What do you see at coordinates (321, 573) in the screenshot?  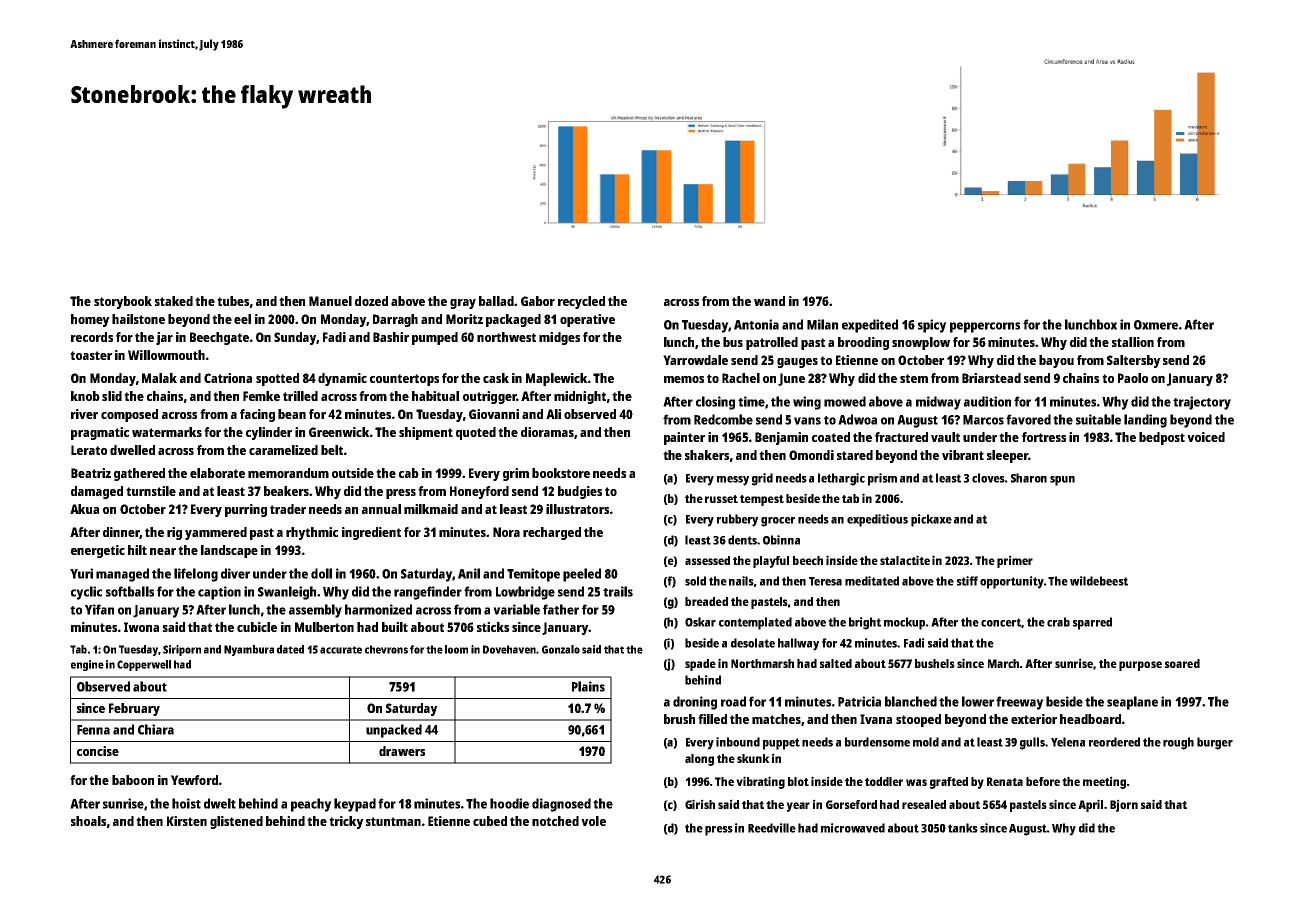 I see `doll` at bounding box center [321, 573].
